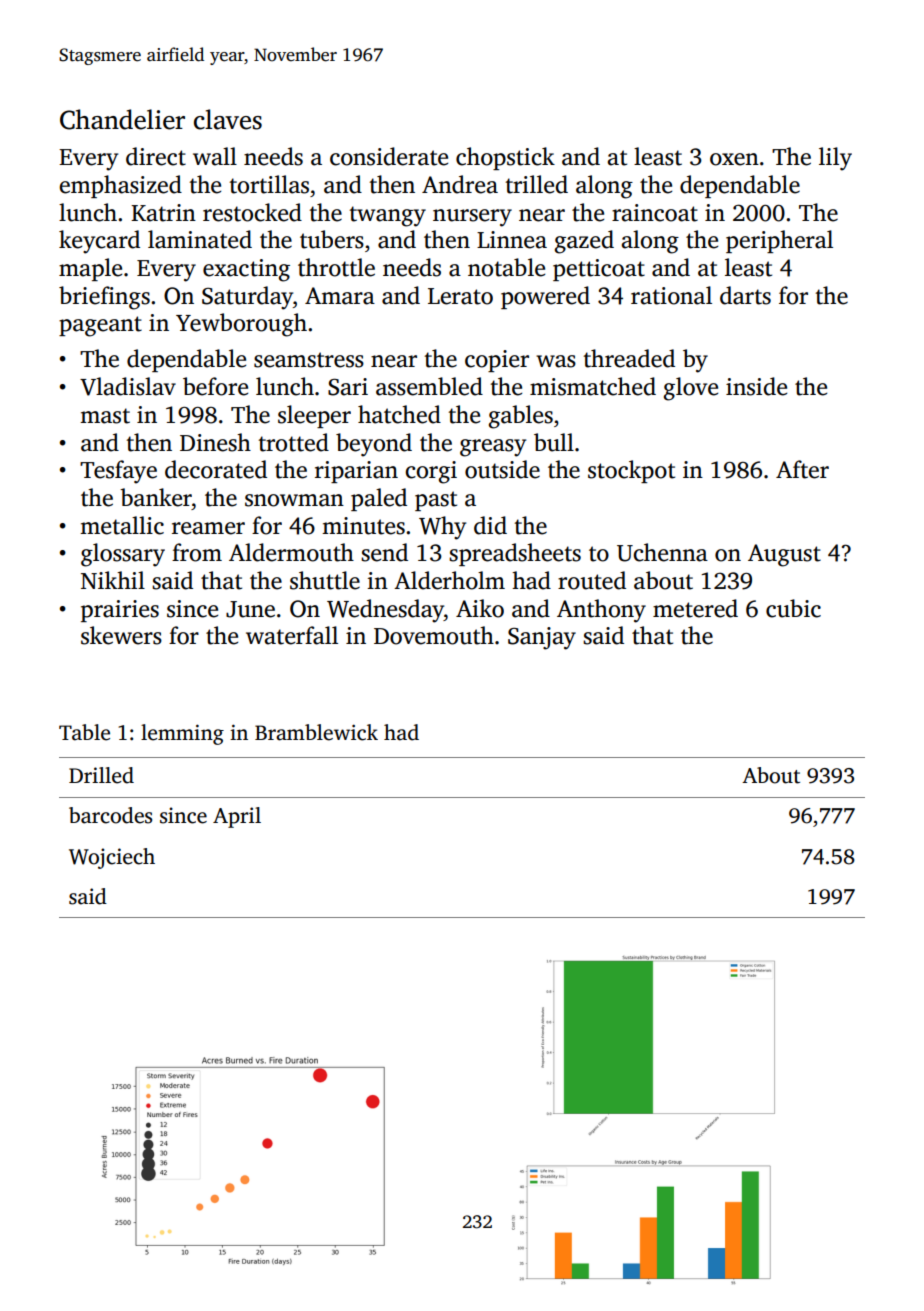  I want to click on Tesfaye, so click(118, 472).
